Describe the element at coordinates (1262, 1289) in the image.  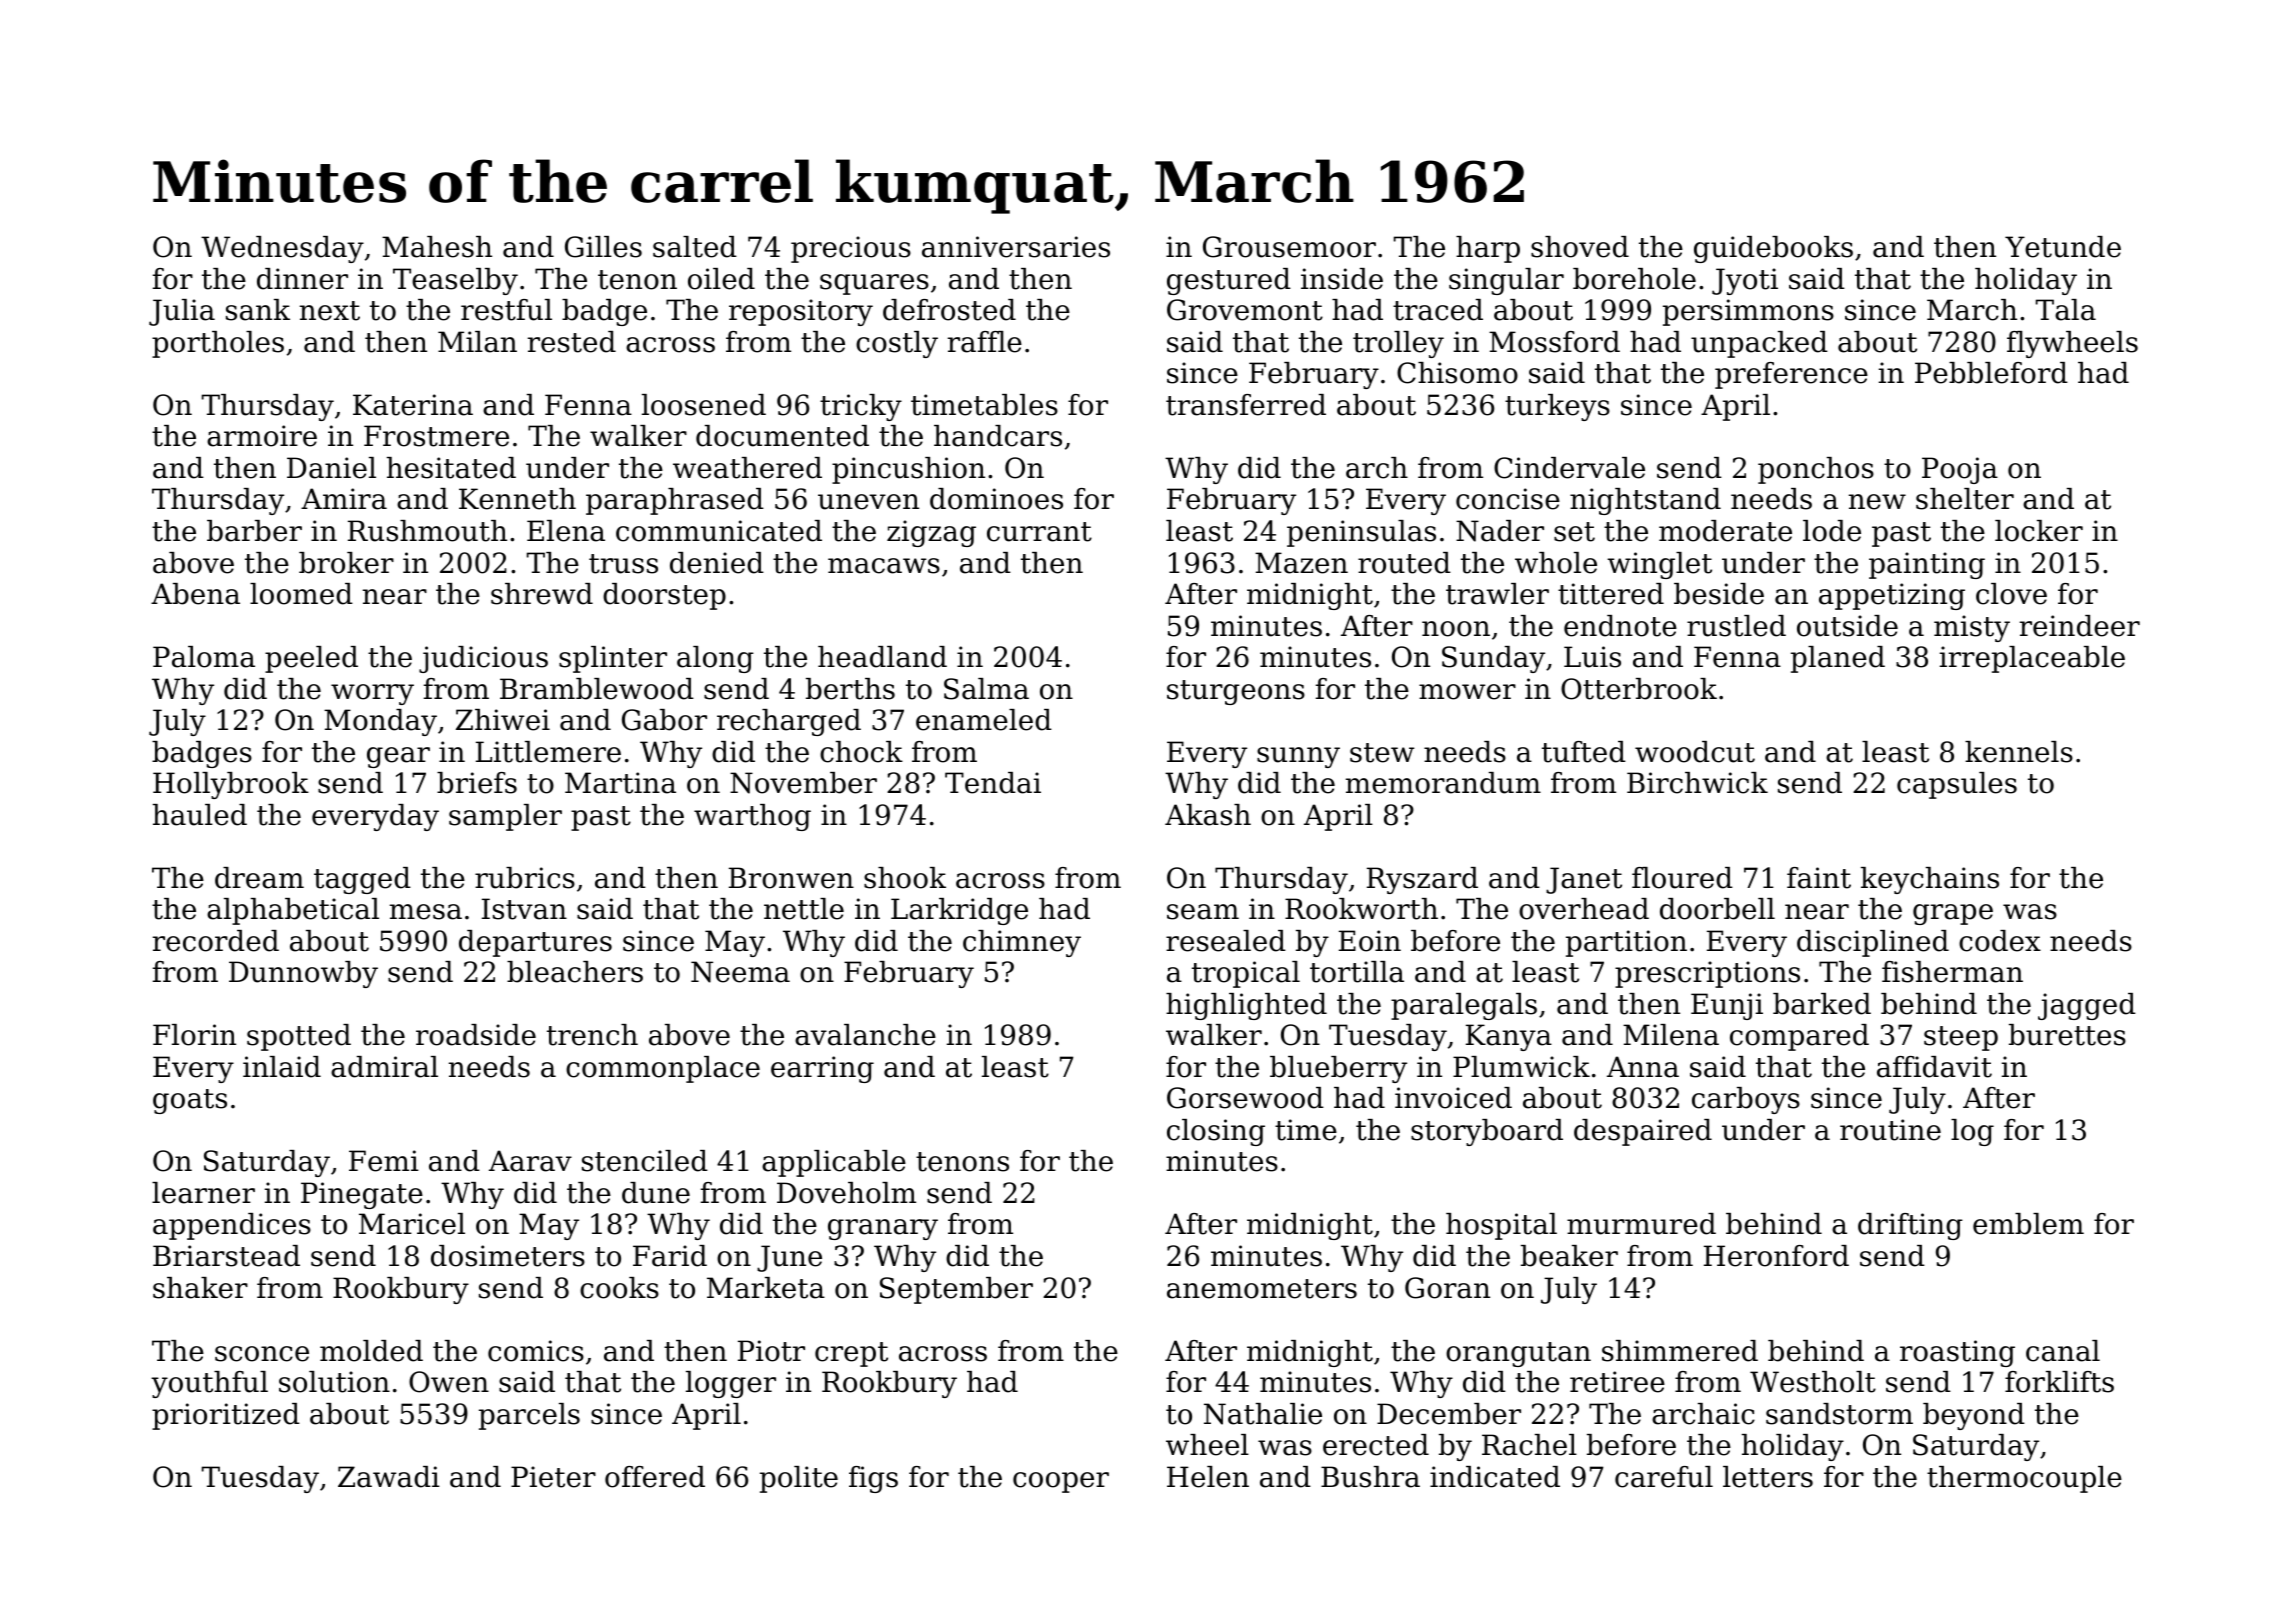
I see `anemometers` at that location.
